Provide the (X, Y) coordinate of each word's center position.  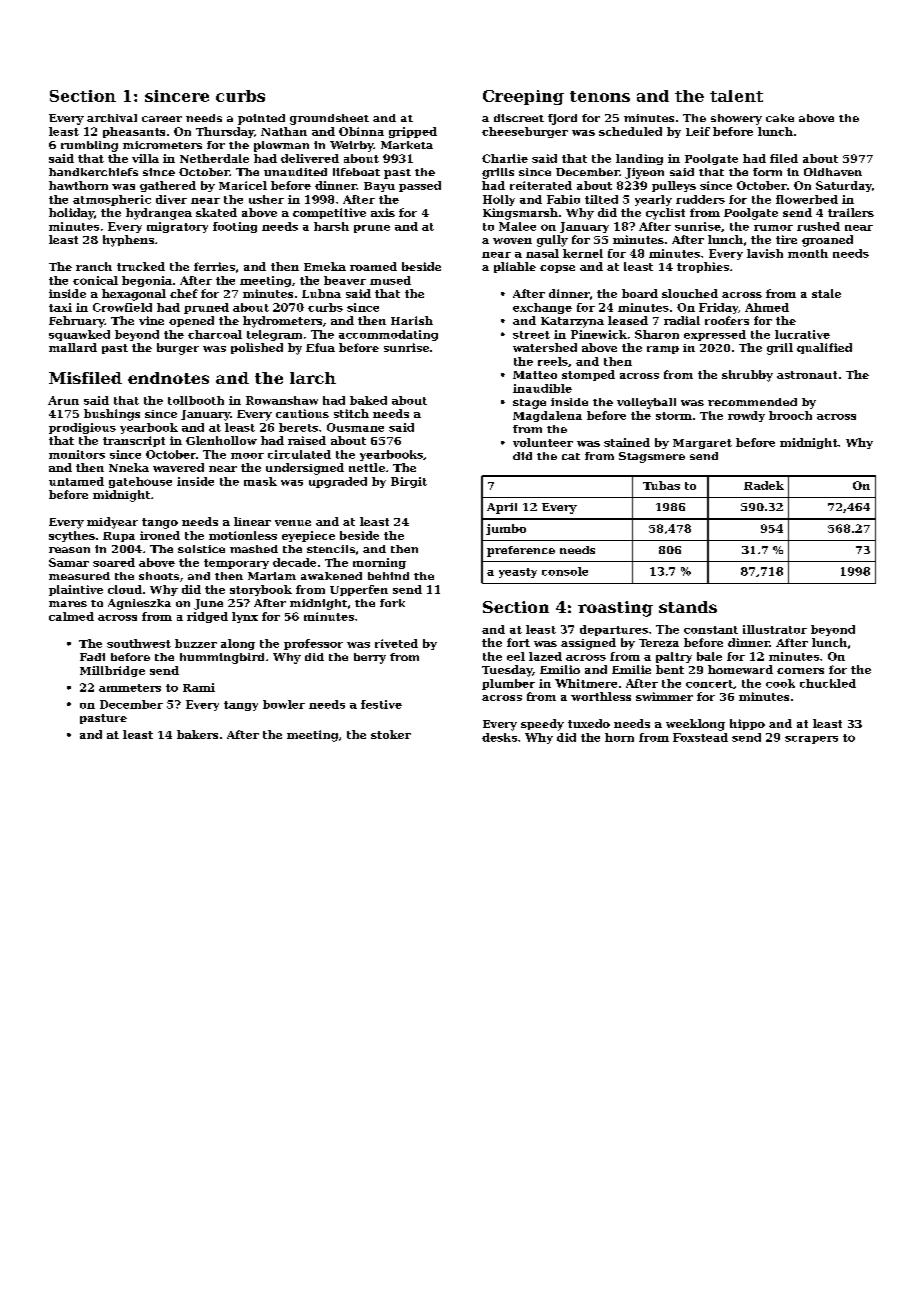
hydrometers (282, 322)
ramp (663, 350)
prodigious (82, 428)
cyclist (665, 214)
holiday (71, 214)
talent (736, 96)
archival (112, 118)
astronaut (807, 375)
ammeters (130, 688)
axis (383, 212)
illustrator (775, 629)
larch (313, 378)
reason (69, 550)
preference (521, 551)
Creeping (523, 97)
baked (368, 400)
